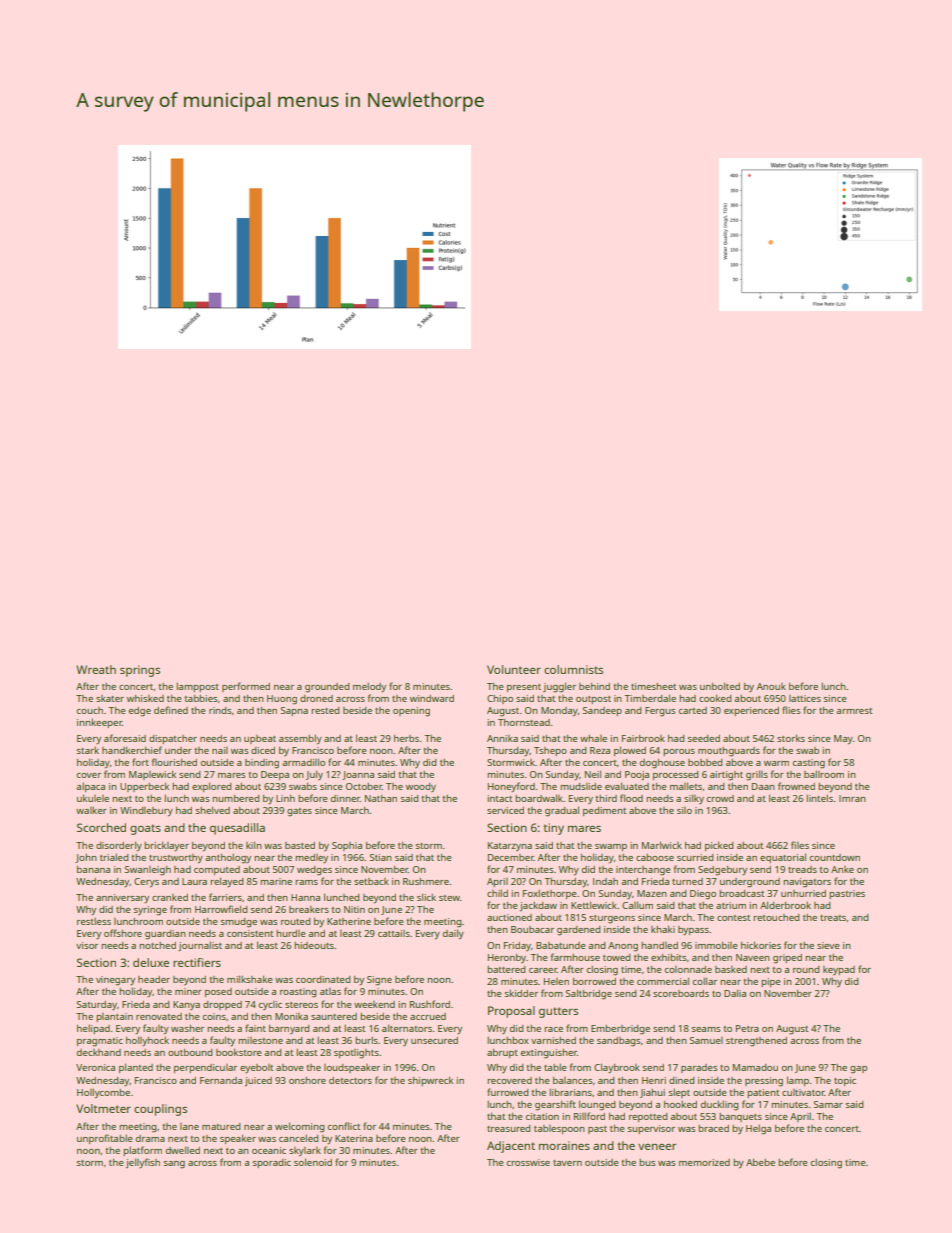 The height and width of the screenshot is (1233, 952). I want to click on Adjacent, so click(511, 1147).
